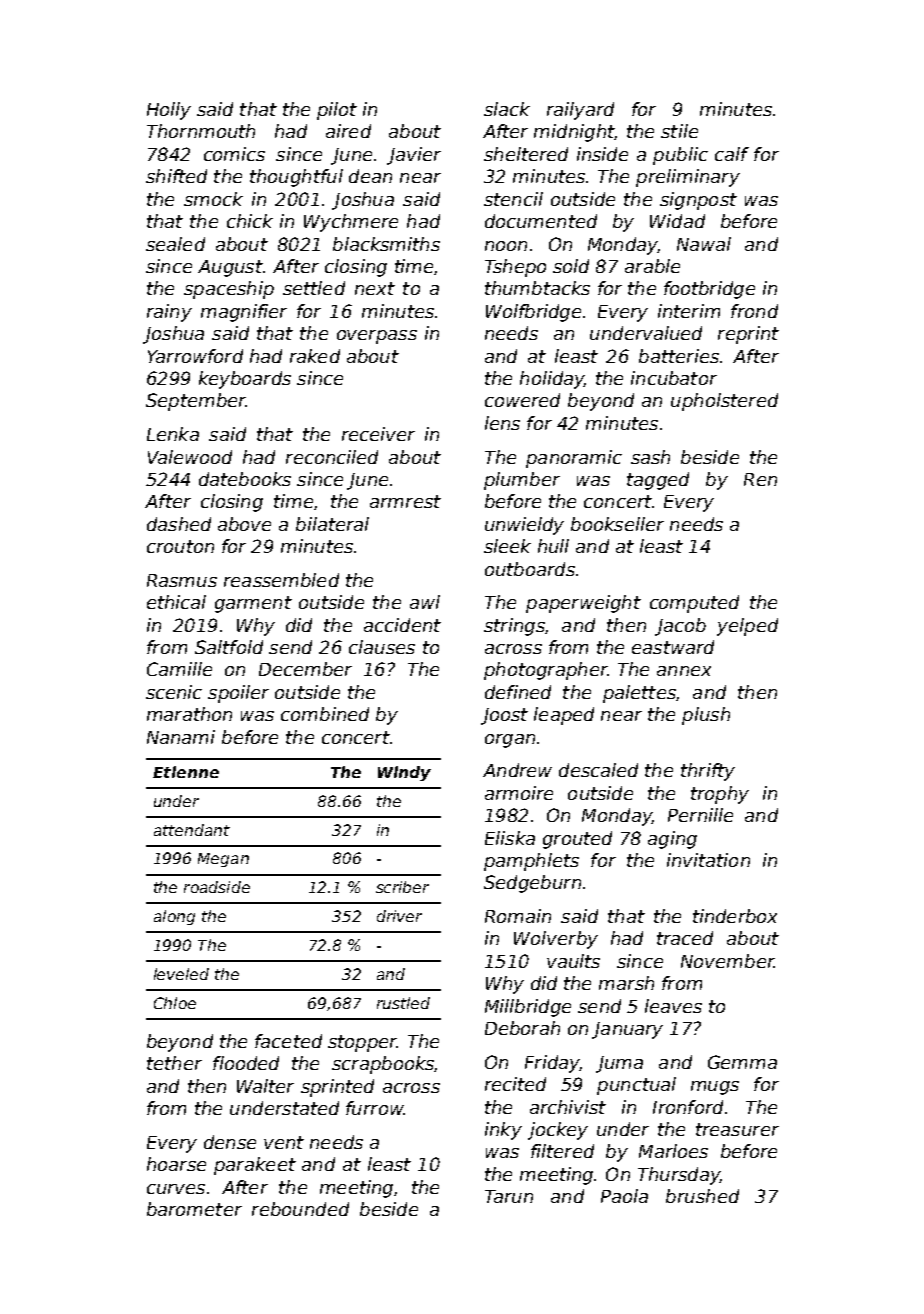 This page has height=1314, width=924. What do you see at coordinates (760, 479) in the page?
I see `Ren` at bounding box center [760, 479].
